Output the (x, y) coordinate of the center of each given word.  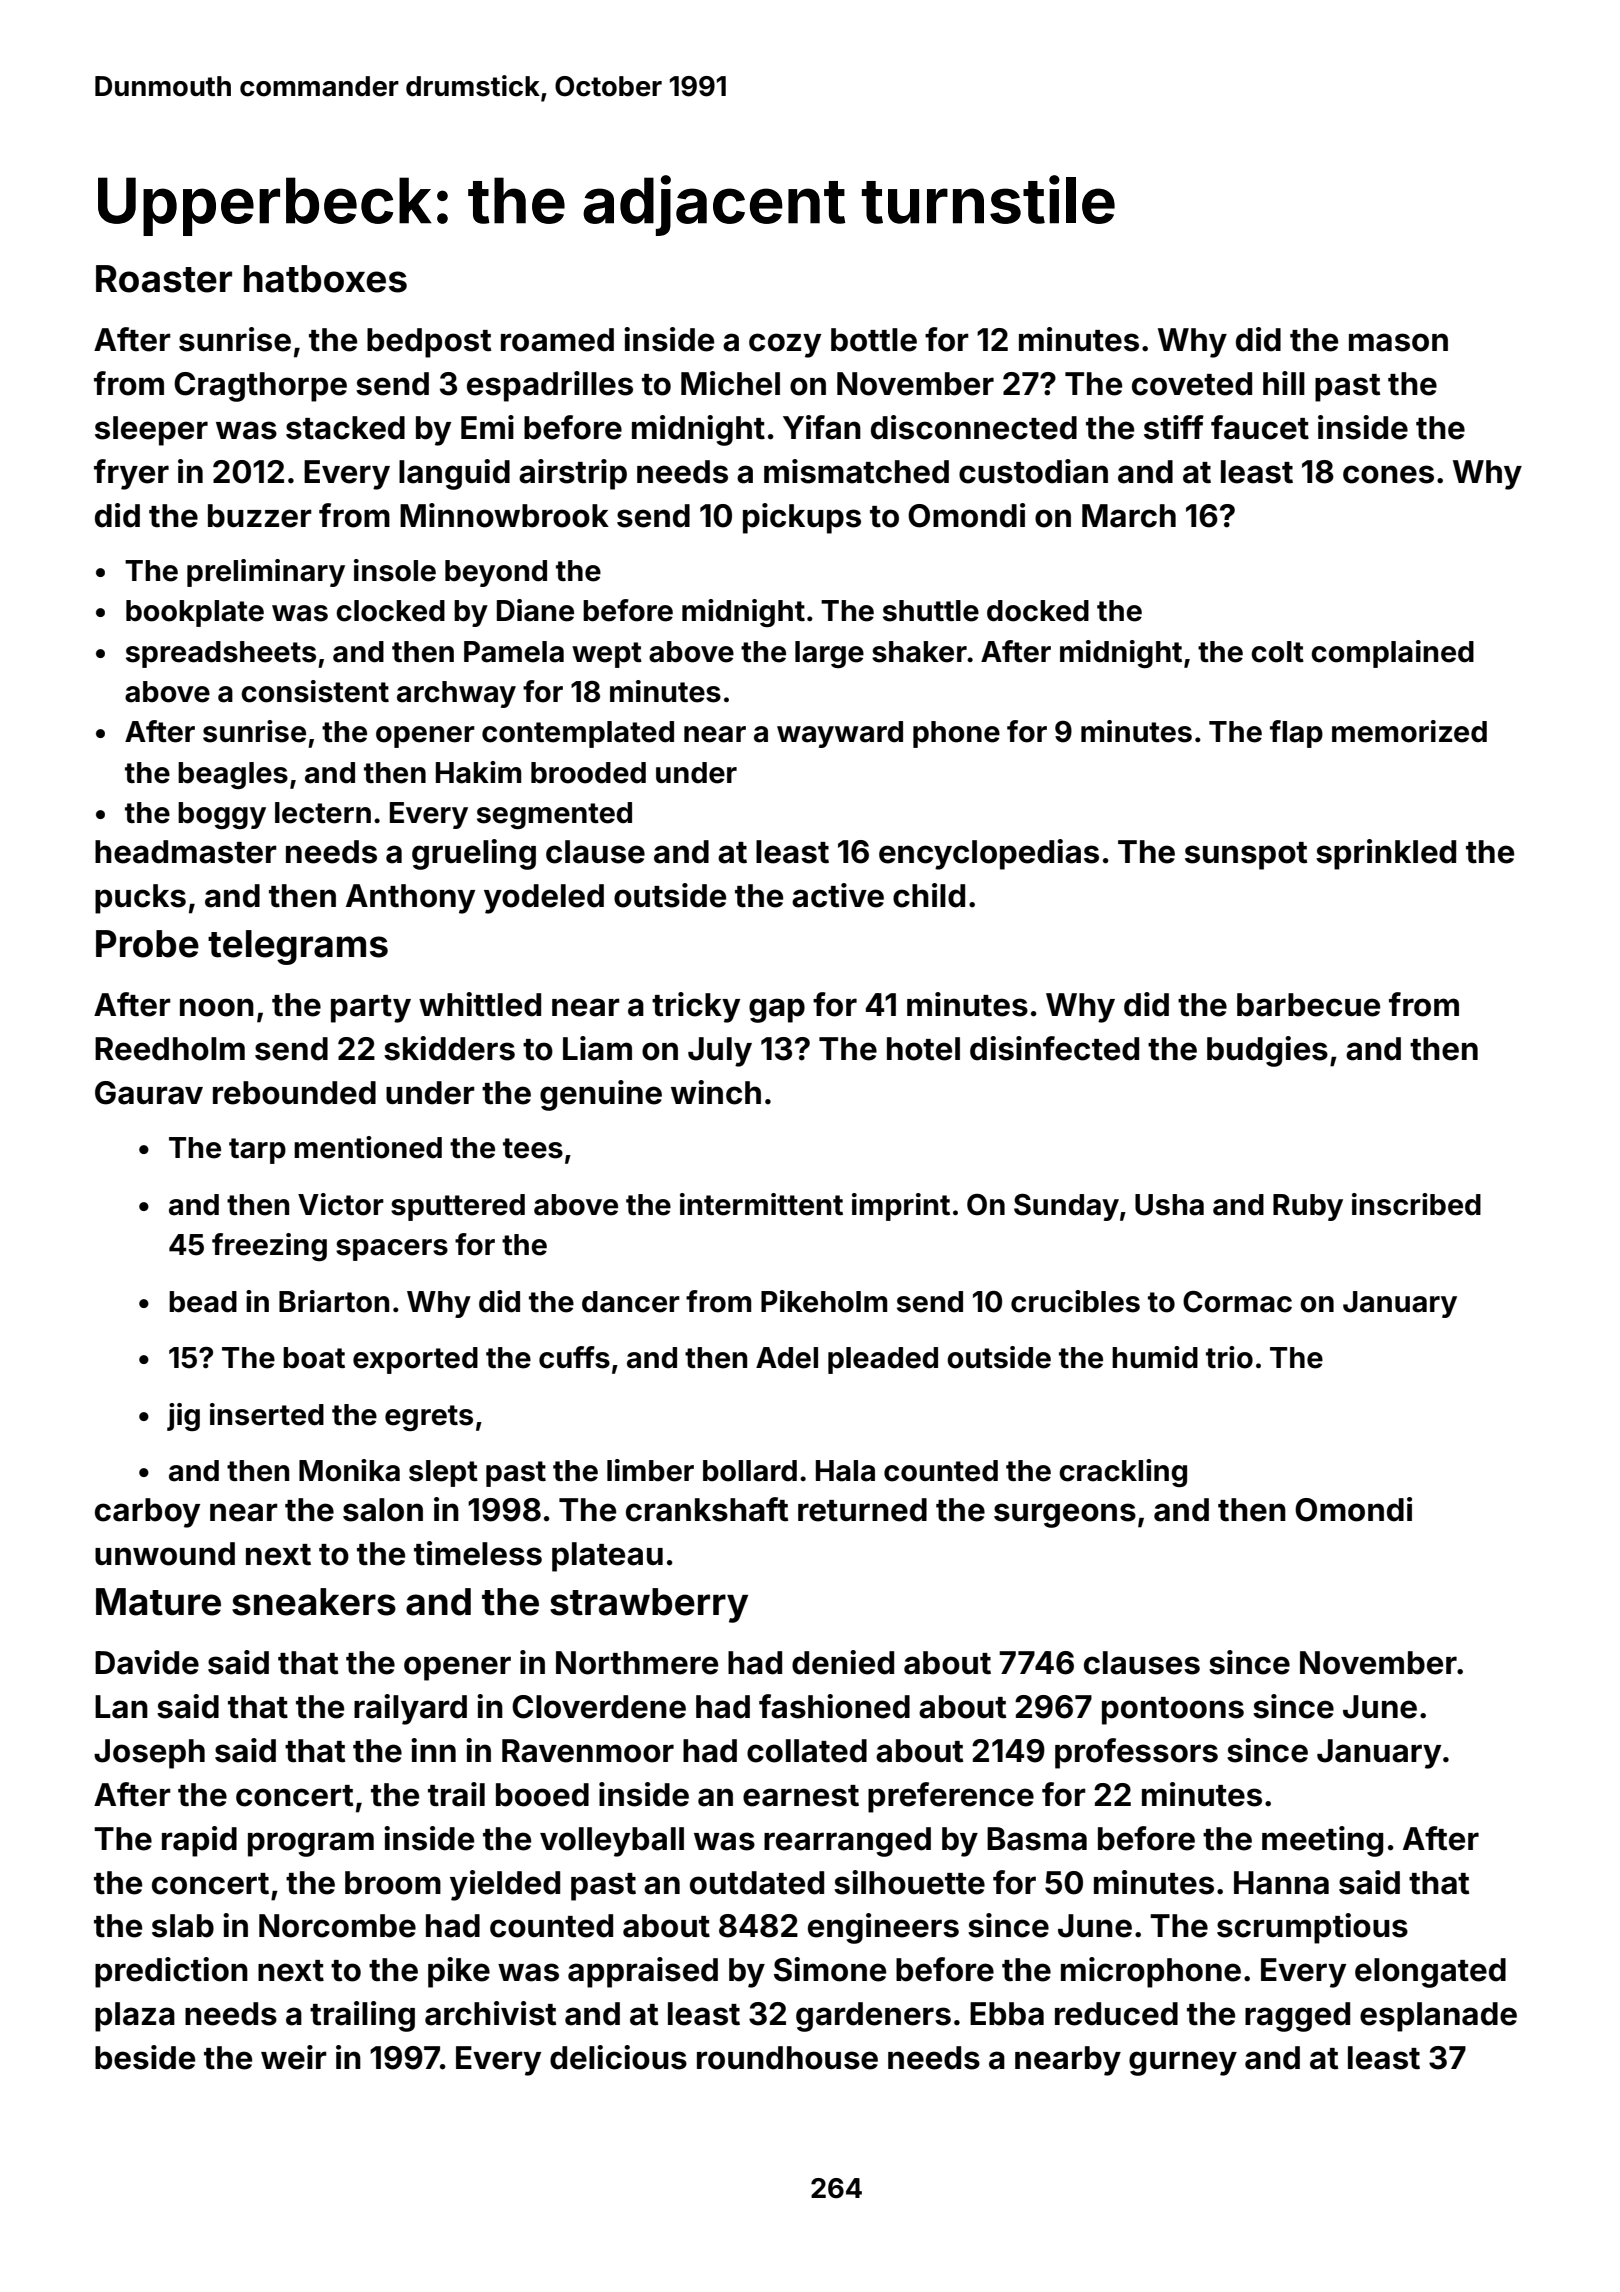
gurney (1183, 2063)
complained (1392, 654)
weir (294, 2057)
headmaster (186, 852)
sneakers (314, 1602)
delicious (618, 2057)
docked (1038, 611)
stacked (345, 428)
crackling (1123, 1473)
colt (1277, 652)
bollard (750, 1471)
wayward (840, 734)
